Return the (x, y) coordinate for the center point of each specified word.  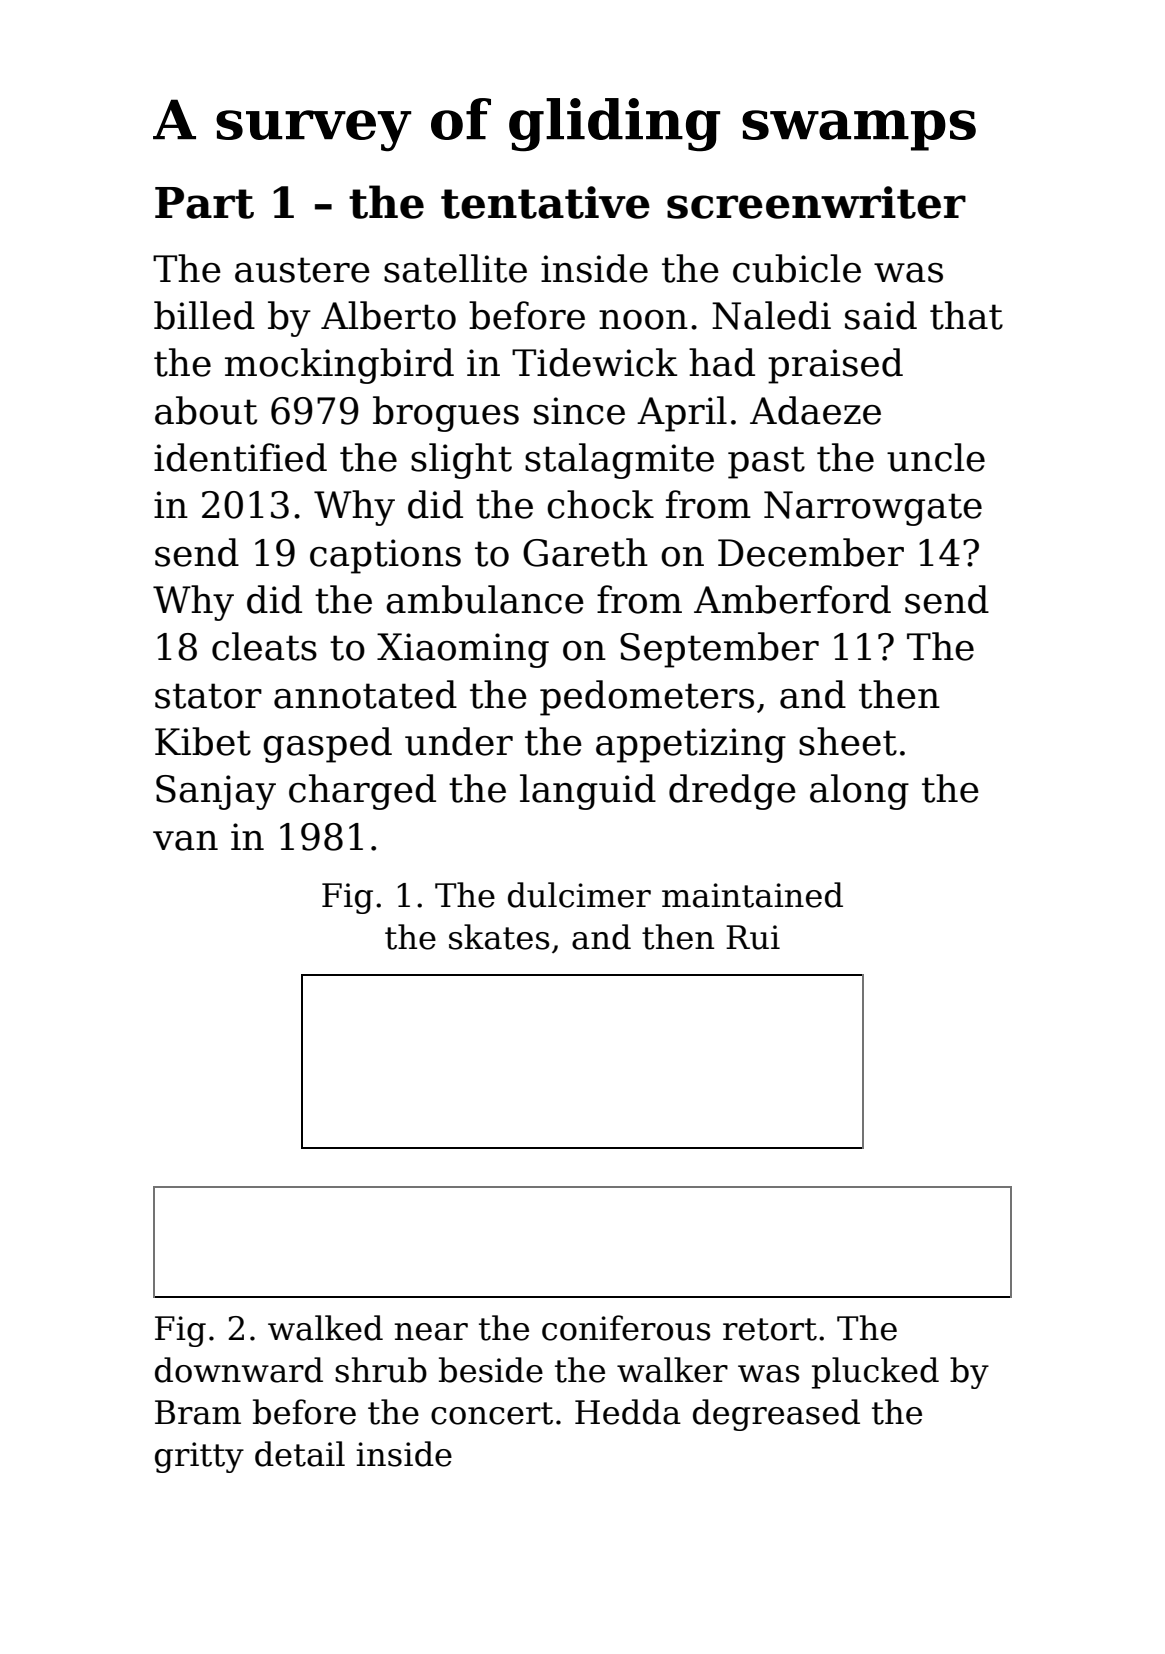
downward (239, 1370)
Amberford (792, 599)
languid (588, 792)
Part (204, 203)
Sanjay (216, 792)
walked (325, 1328)
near (431, 1332)
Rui (753, 937)
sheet (848, 741)
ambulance (485, 599)
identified (240, 457)
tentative (545, 202)
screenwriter (816, 202)
